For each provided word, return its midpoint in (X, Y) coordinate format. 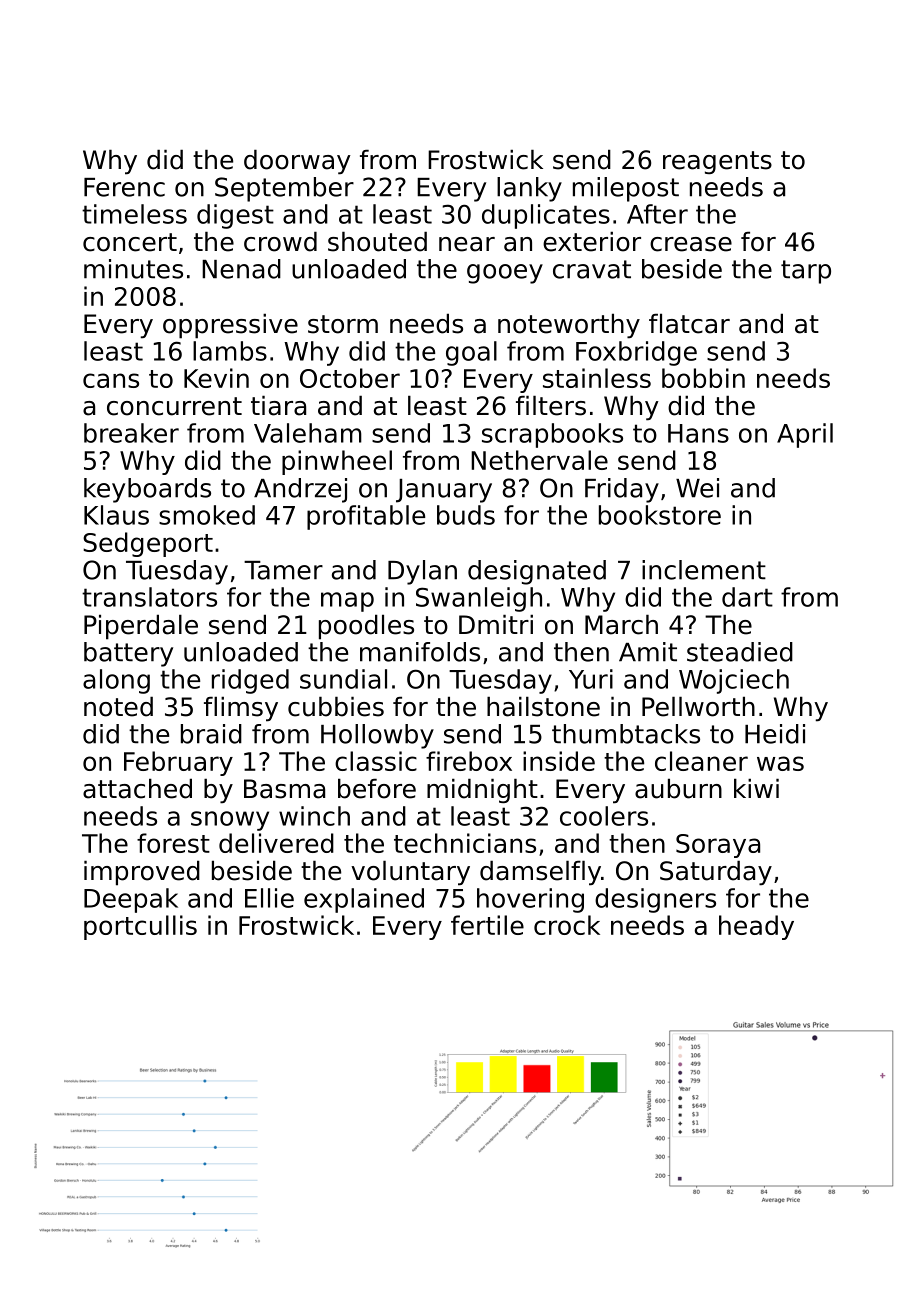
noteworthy (569, 326)
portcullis (140, 927)
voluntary (410, 873)
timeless (134, 214)
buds (466, 515)
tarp (806, 272)
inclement (704, 570)
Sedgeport (148, 544)
